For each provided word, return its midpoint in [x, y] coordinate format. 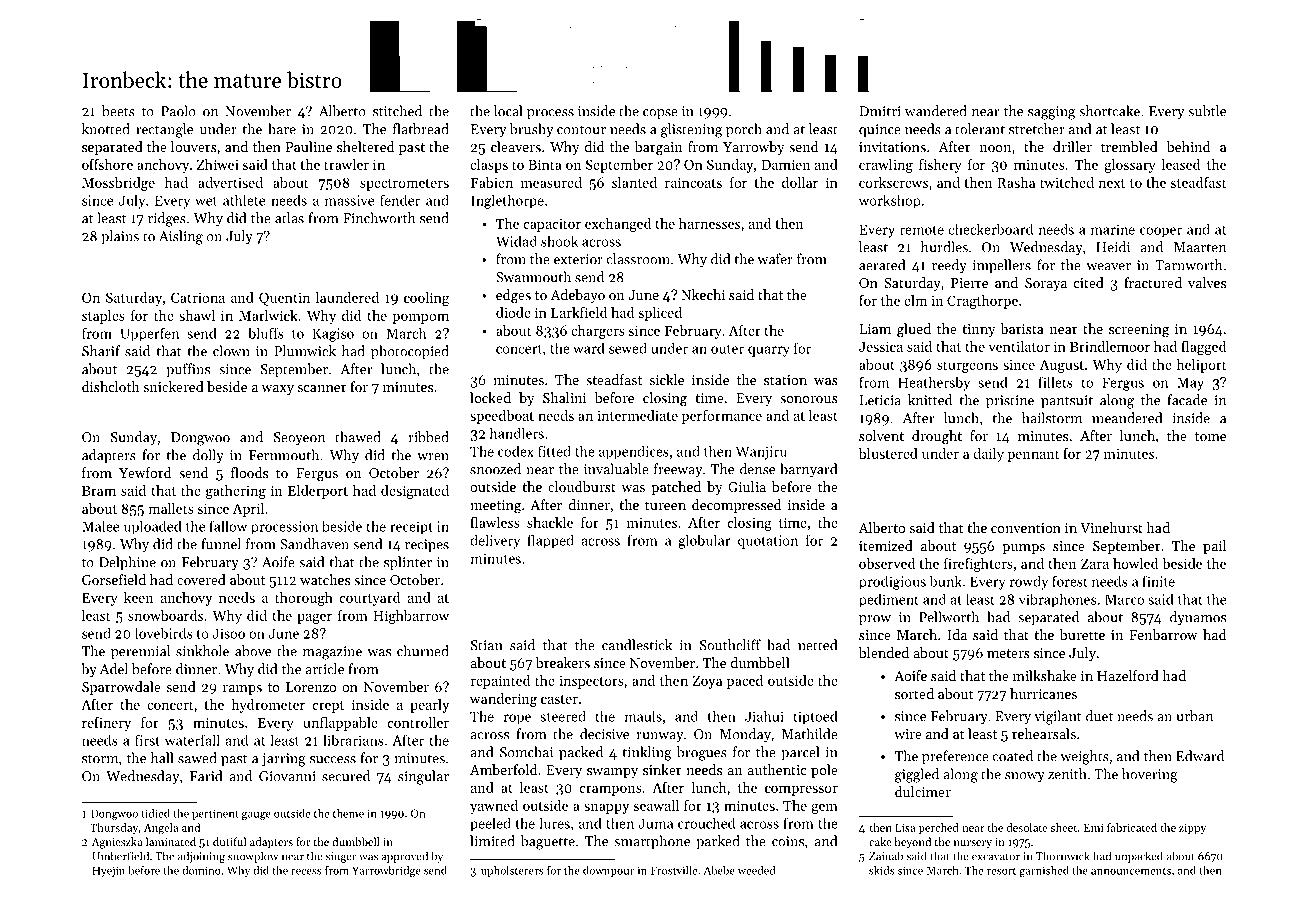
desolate [1027, 827]
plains [120, 237]
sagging [1051, 113]
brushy [532, 130]
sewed [628, 348]
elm [915, 300]
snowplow [253, 857]
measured [551, 182]
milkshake [1045, 675]
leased [1180, 164]
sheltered [365, 146]
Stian [486, 645]
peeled [490, 824]
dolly [208, 456]
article [324, 669]
